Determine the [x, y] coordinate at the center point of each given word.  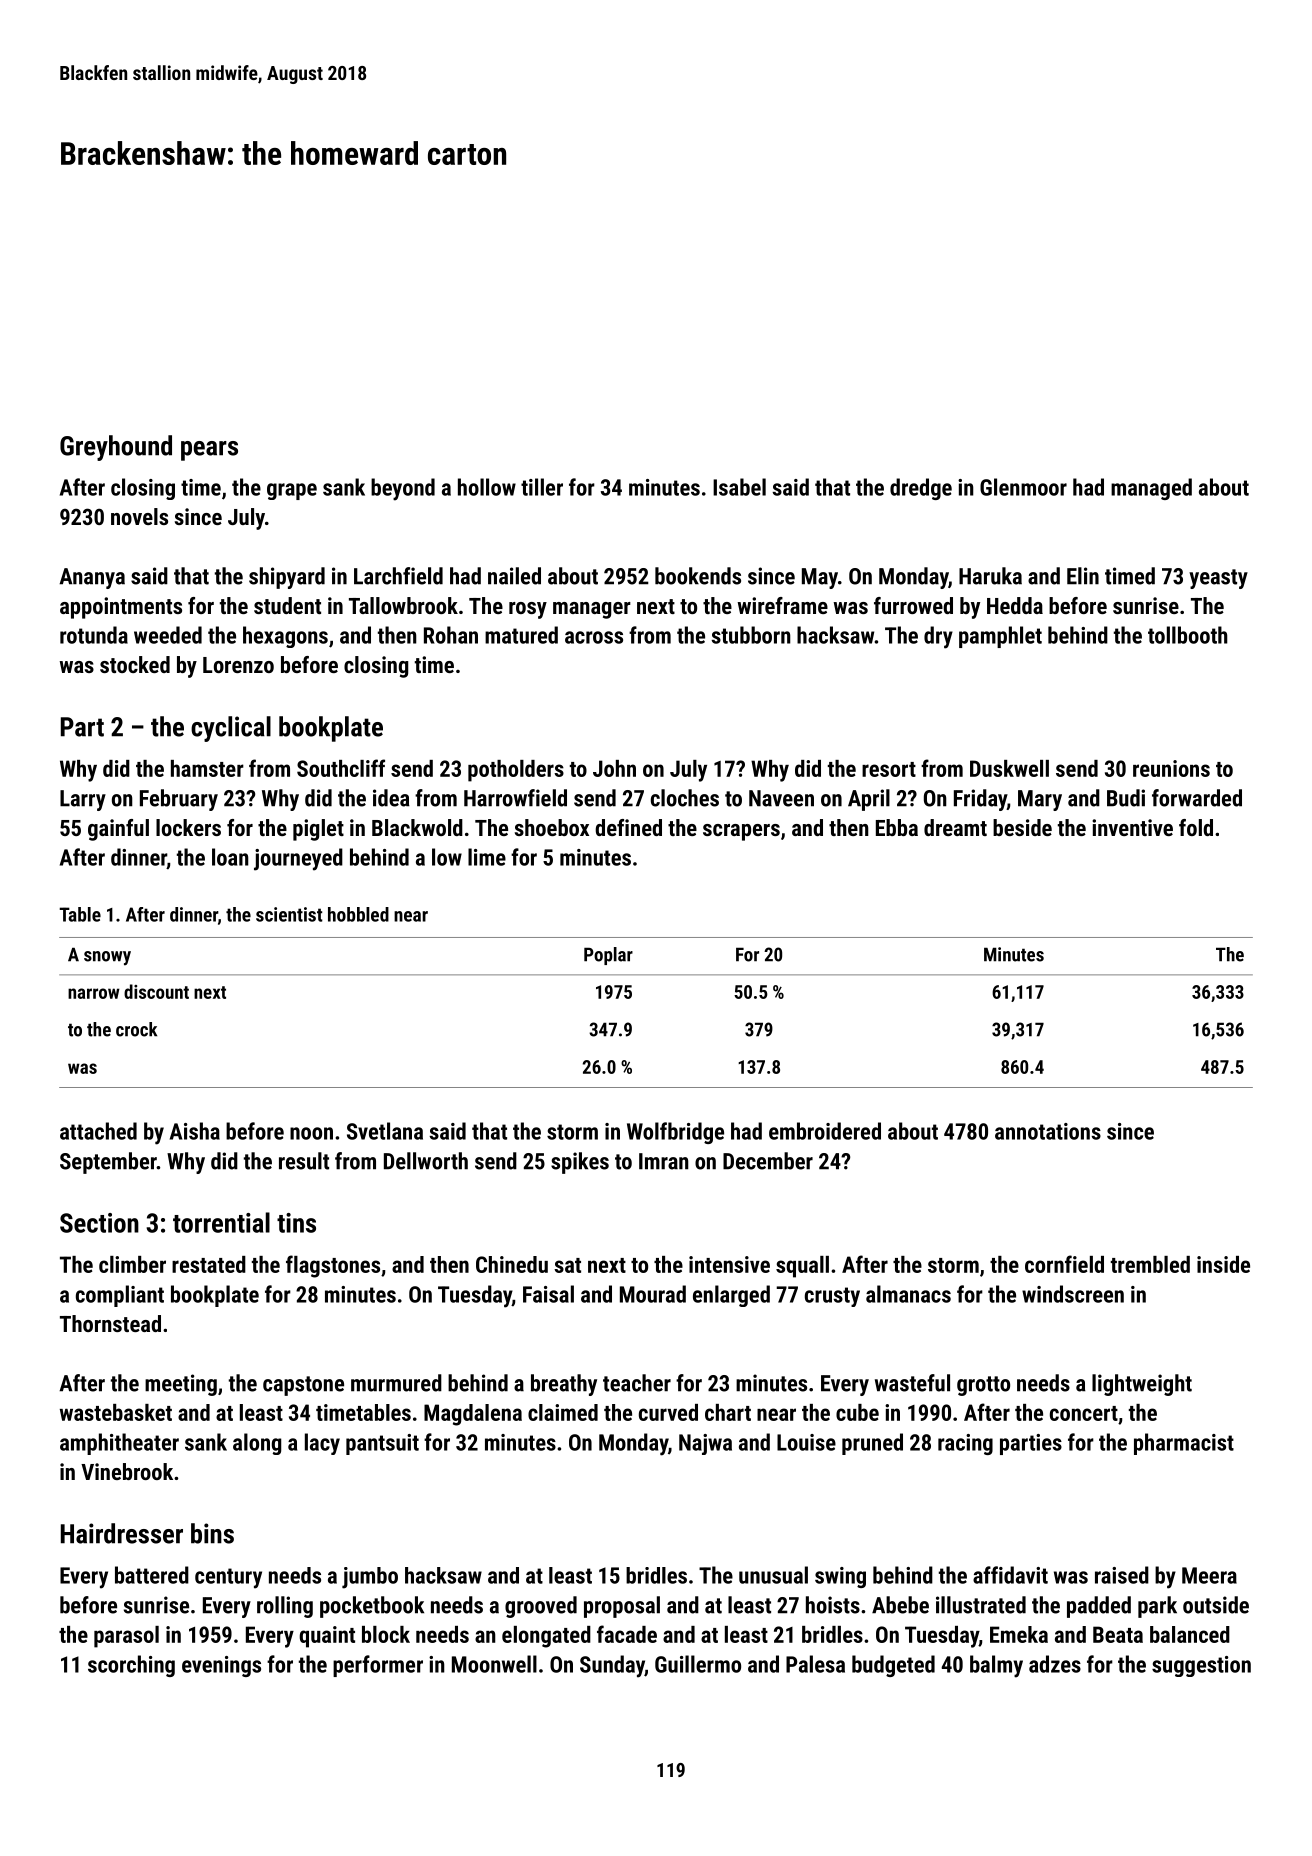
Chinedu [512, 1264]
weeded [168, 635]
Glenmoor [1023, 487]
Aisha [195, 1131]
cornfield [1064, 1264]
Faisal [548, 1294]
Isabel [739, 487]
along [257, 1444]
